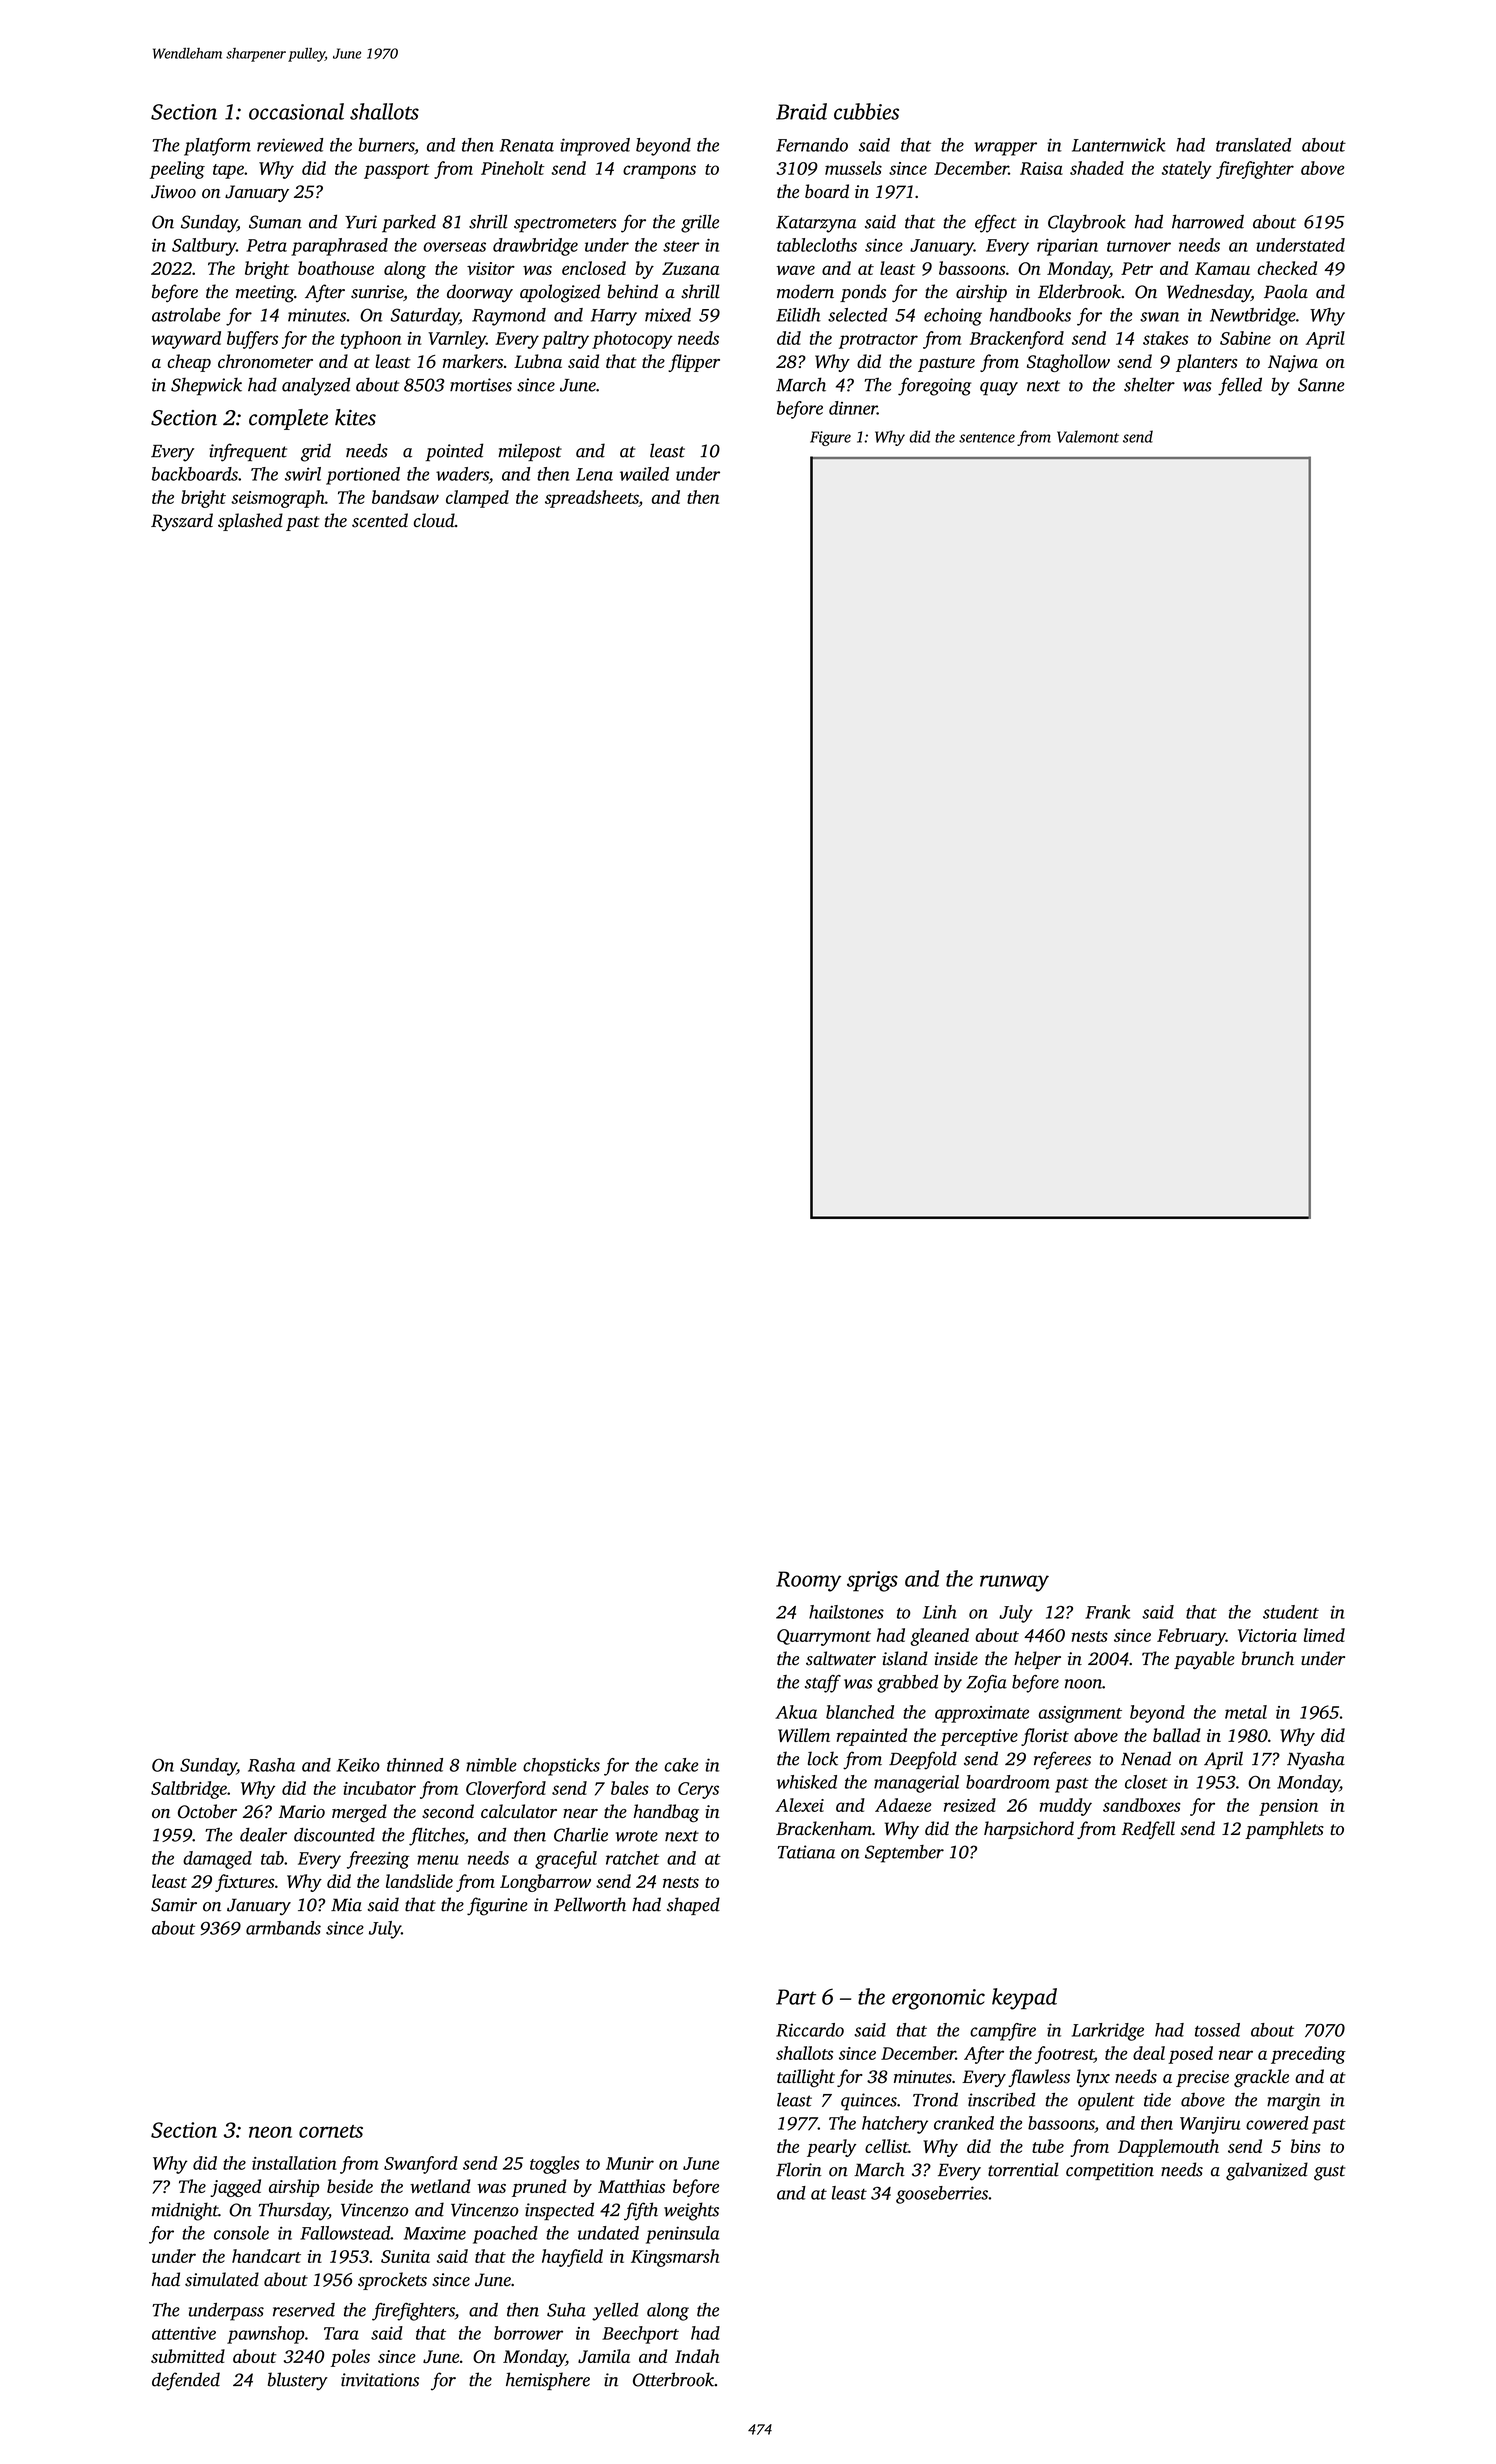  Describe the element at coordinates (294, 2163) in the image. I see `installation` at that location.
